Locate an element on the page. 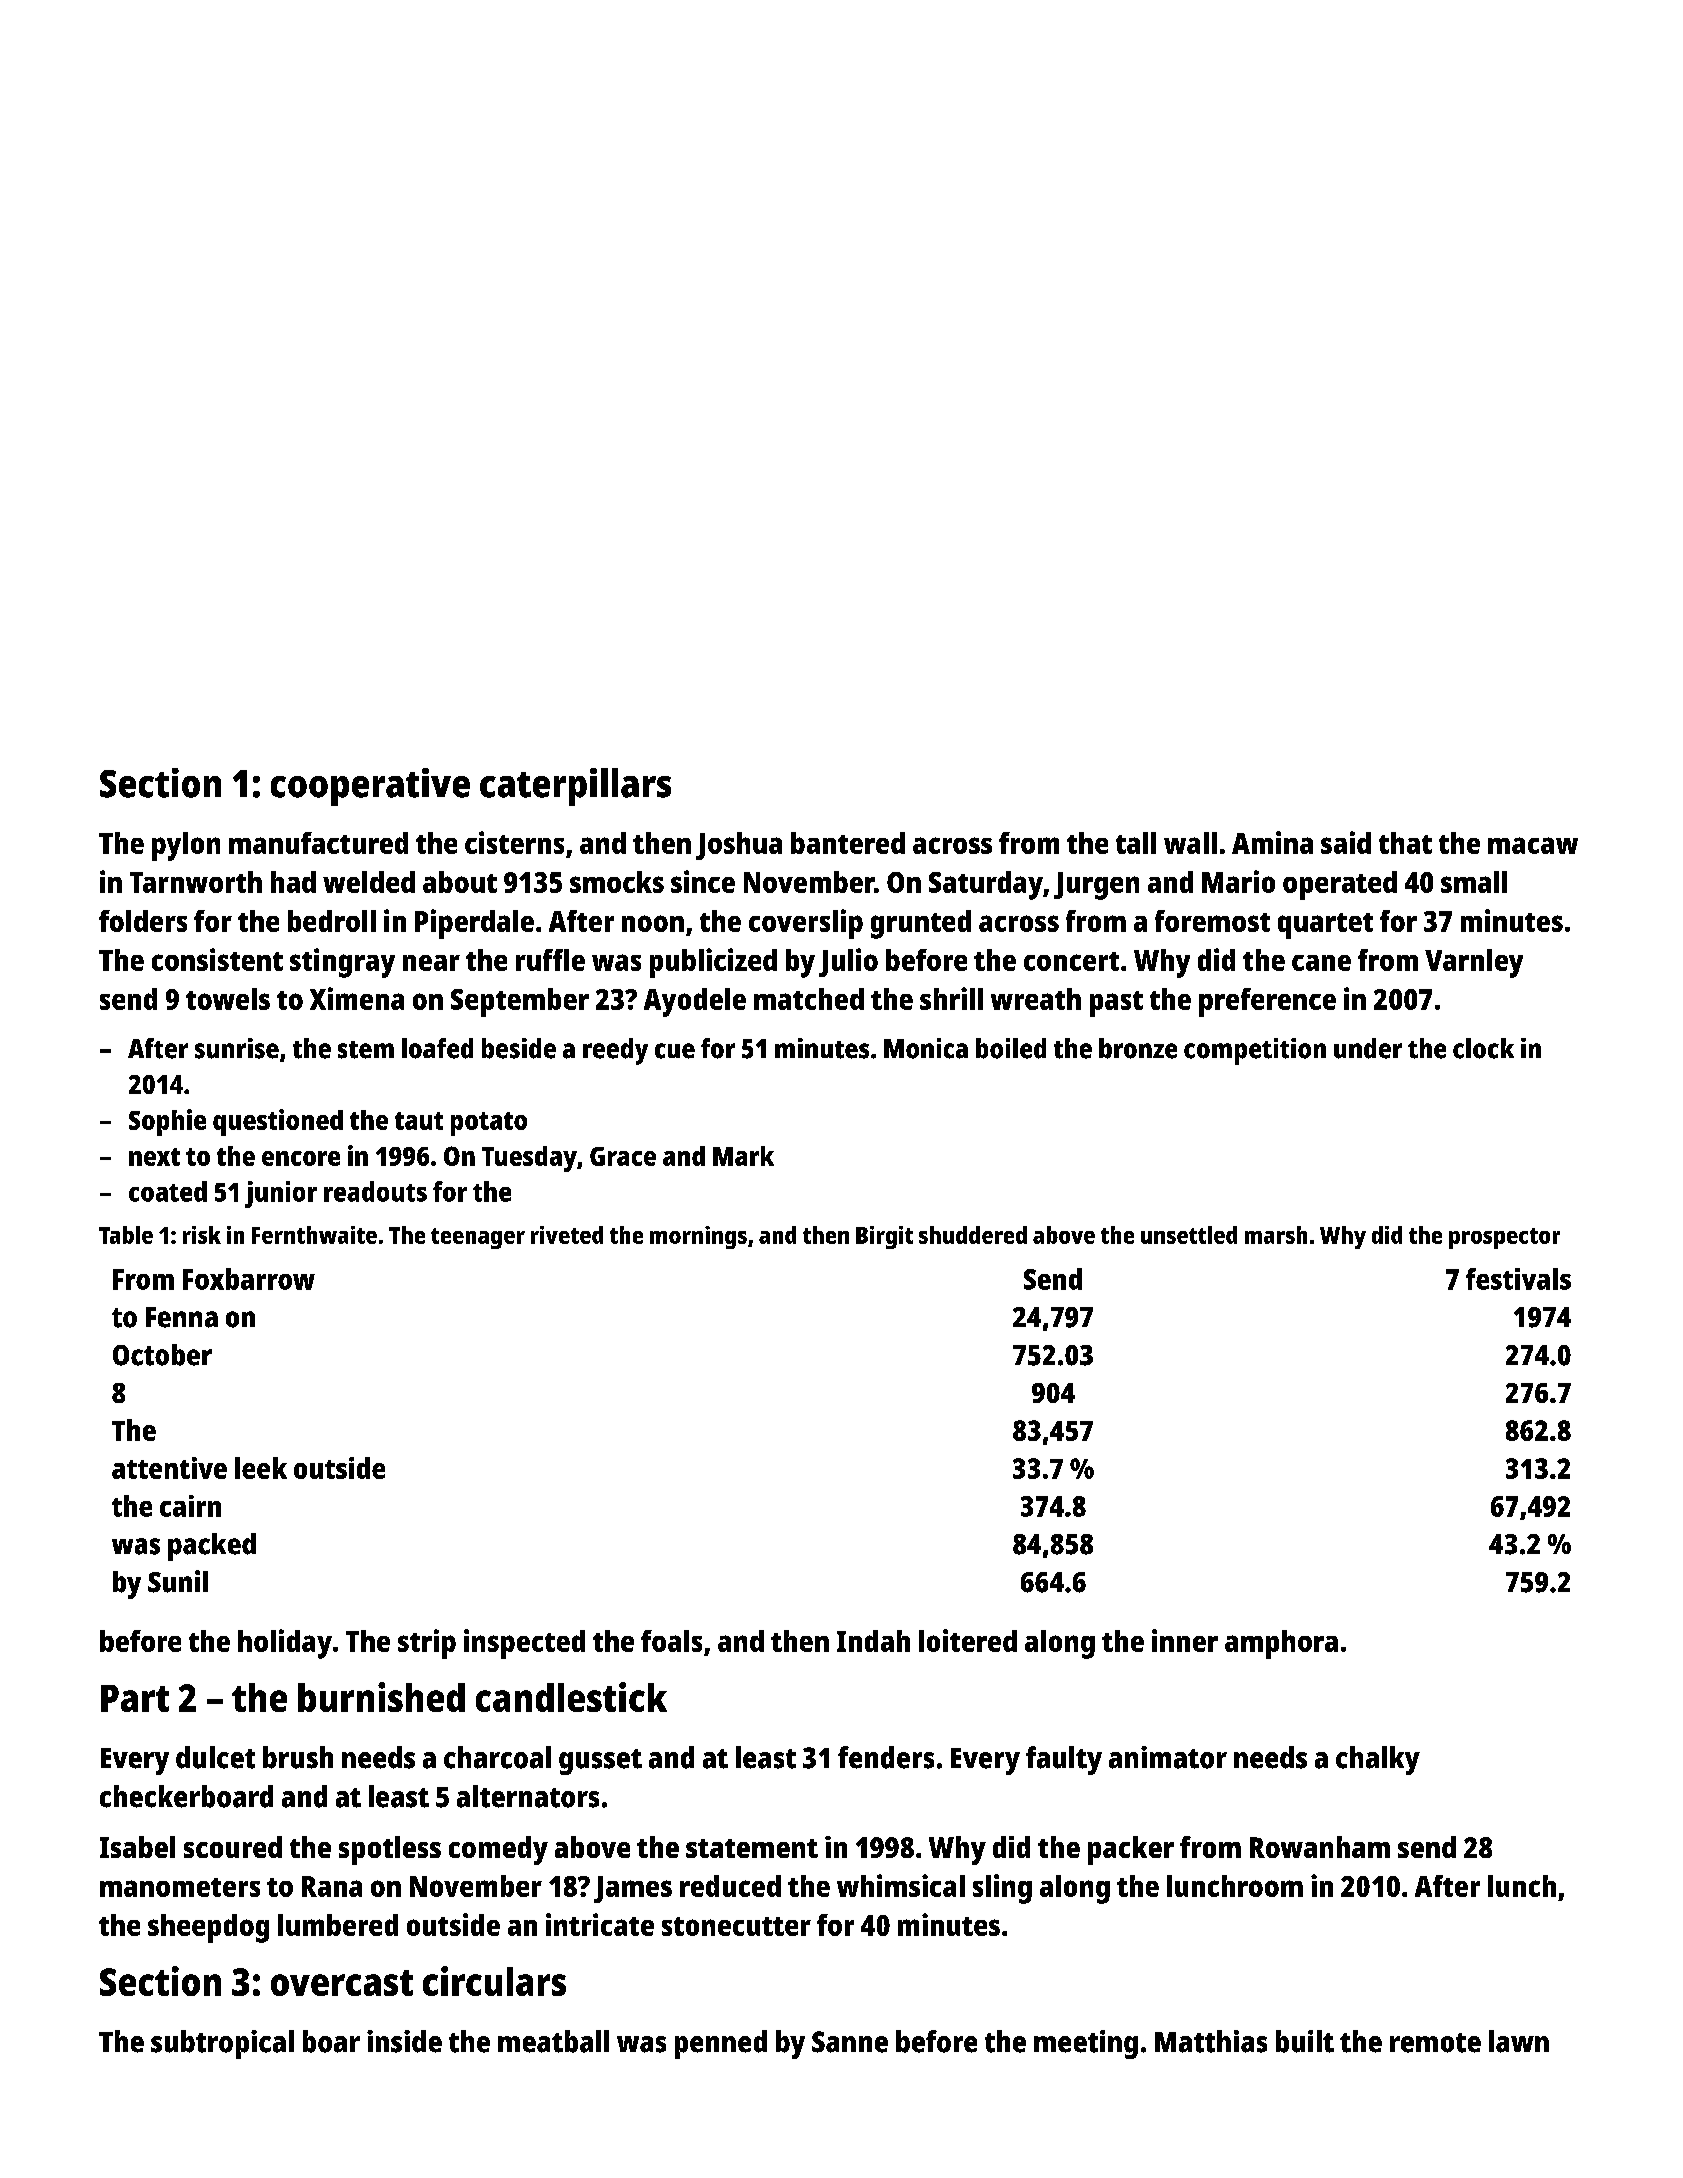 This page has height=2178, width=1683. meeting is located at coordinates (1086, 2044).
